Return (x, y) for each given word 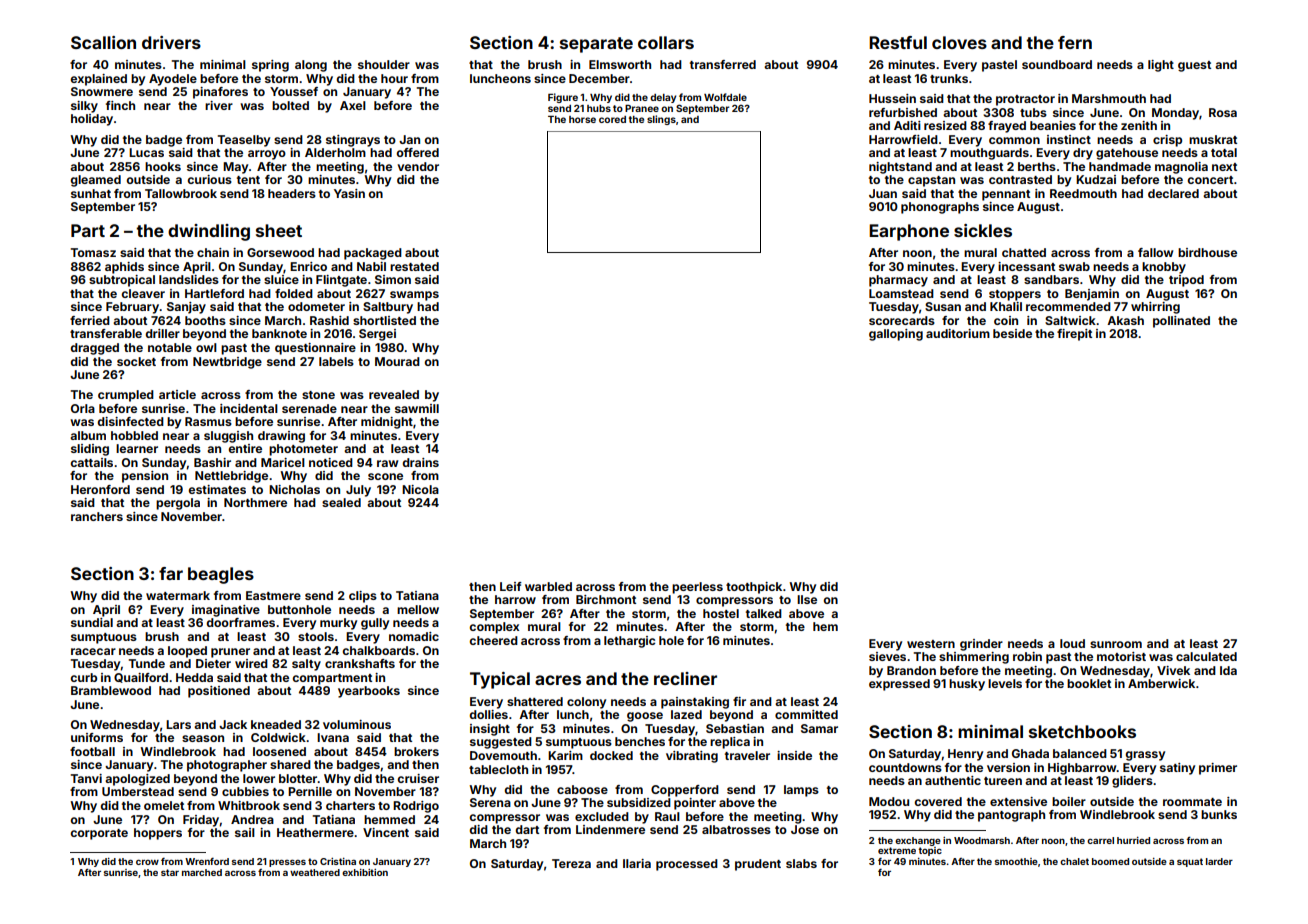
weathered (315, 872)
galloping (896, 335)
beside (1012, 333)
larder (1219, 861)
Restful (898, 42)
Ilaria (637, 863)
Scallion (103, 42)
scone (385, 476)
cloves (959, 42)
